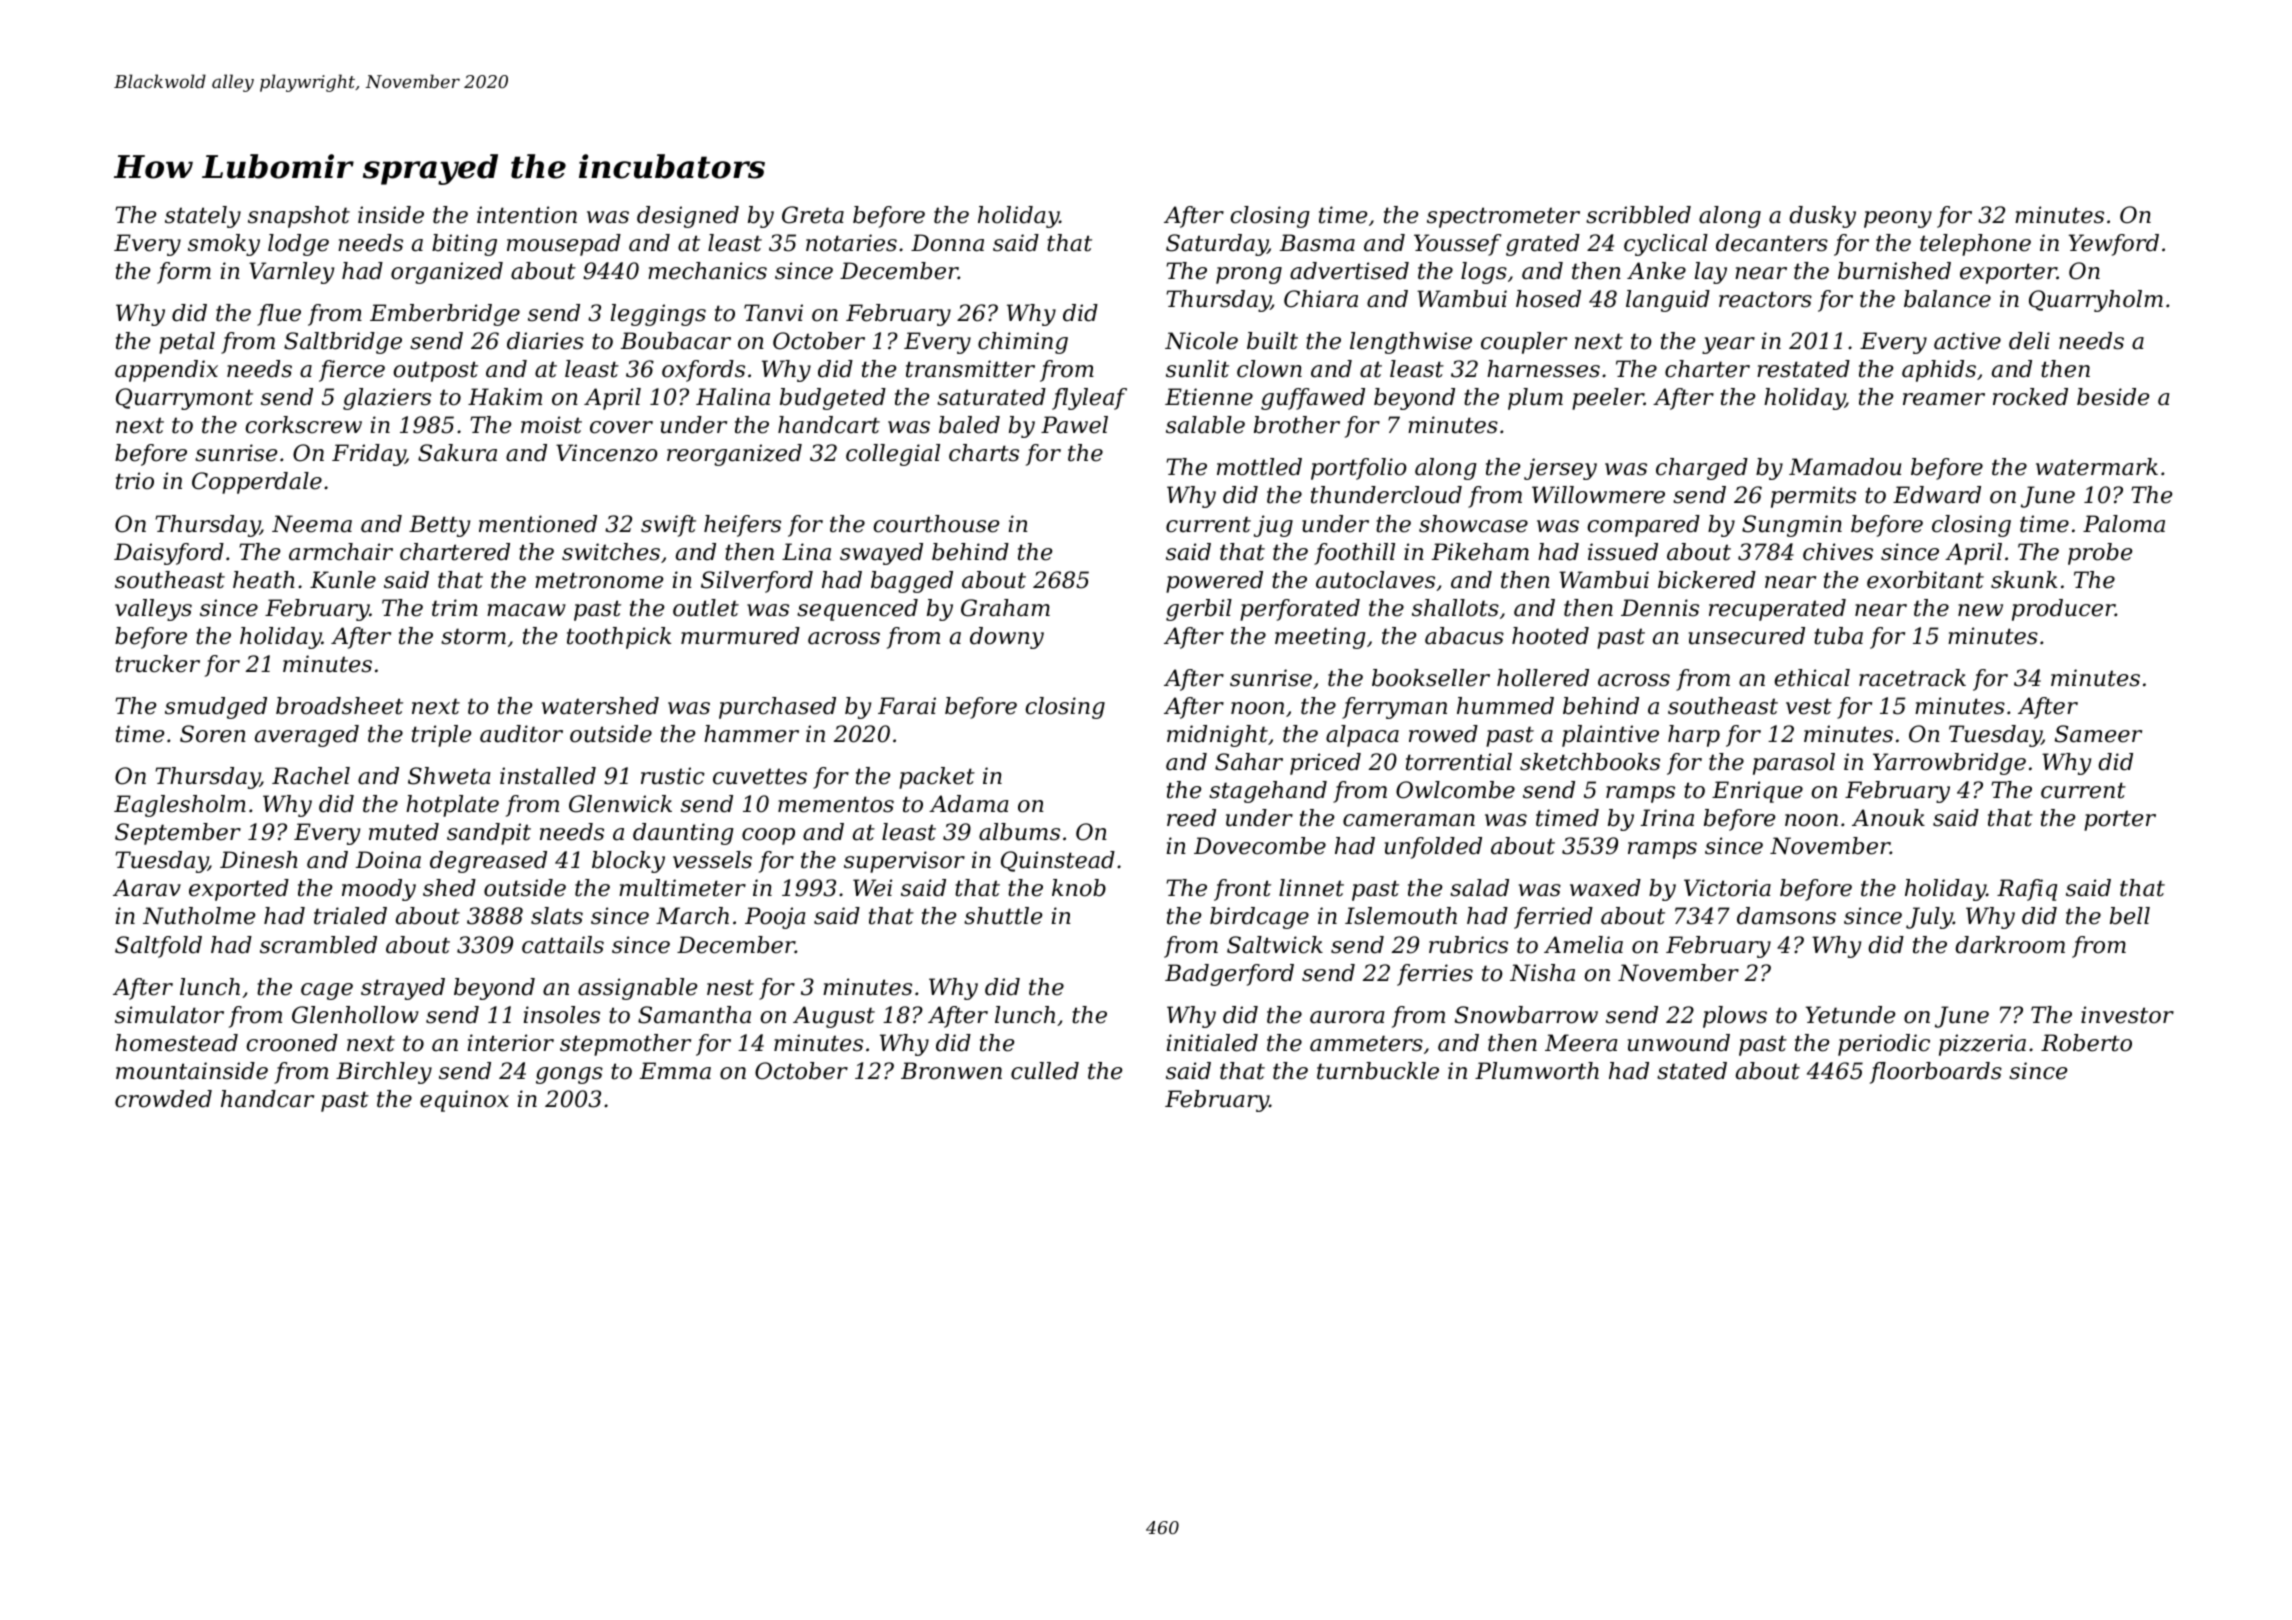  What do you see at coordinates (1898, 219) in the document?
I see `peony` at bounding box center [1898, 219].
